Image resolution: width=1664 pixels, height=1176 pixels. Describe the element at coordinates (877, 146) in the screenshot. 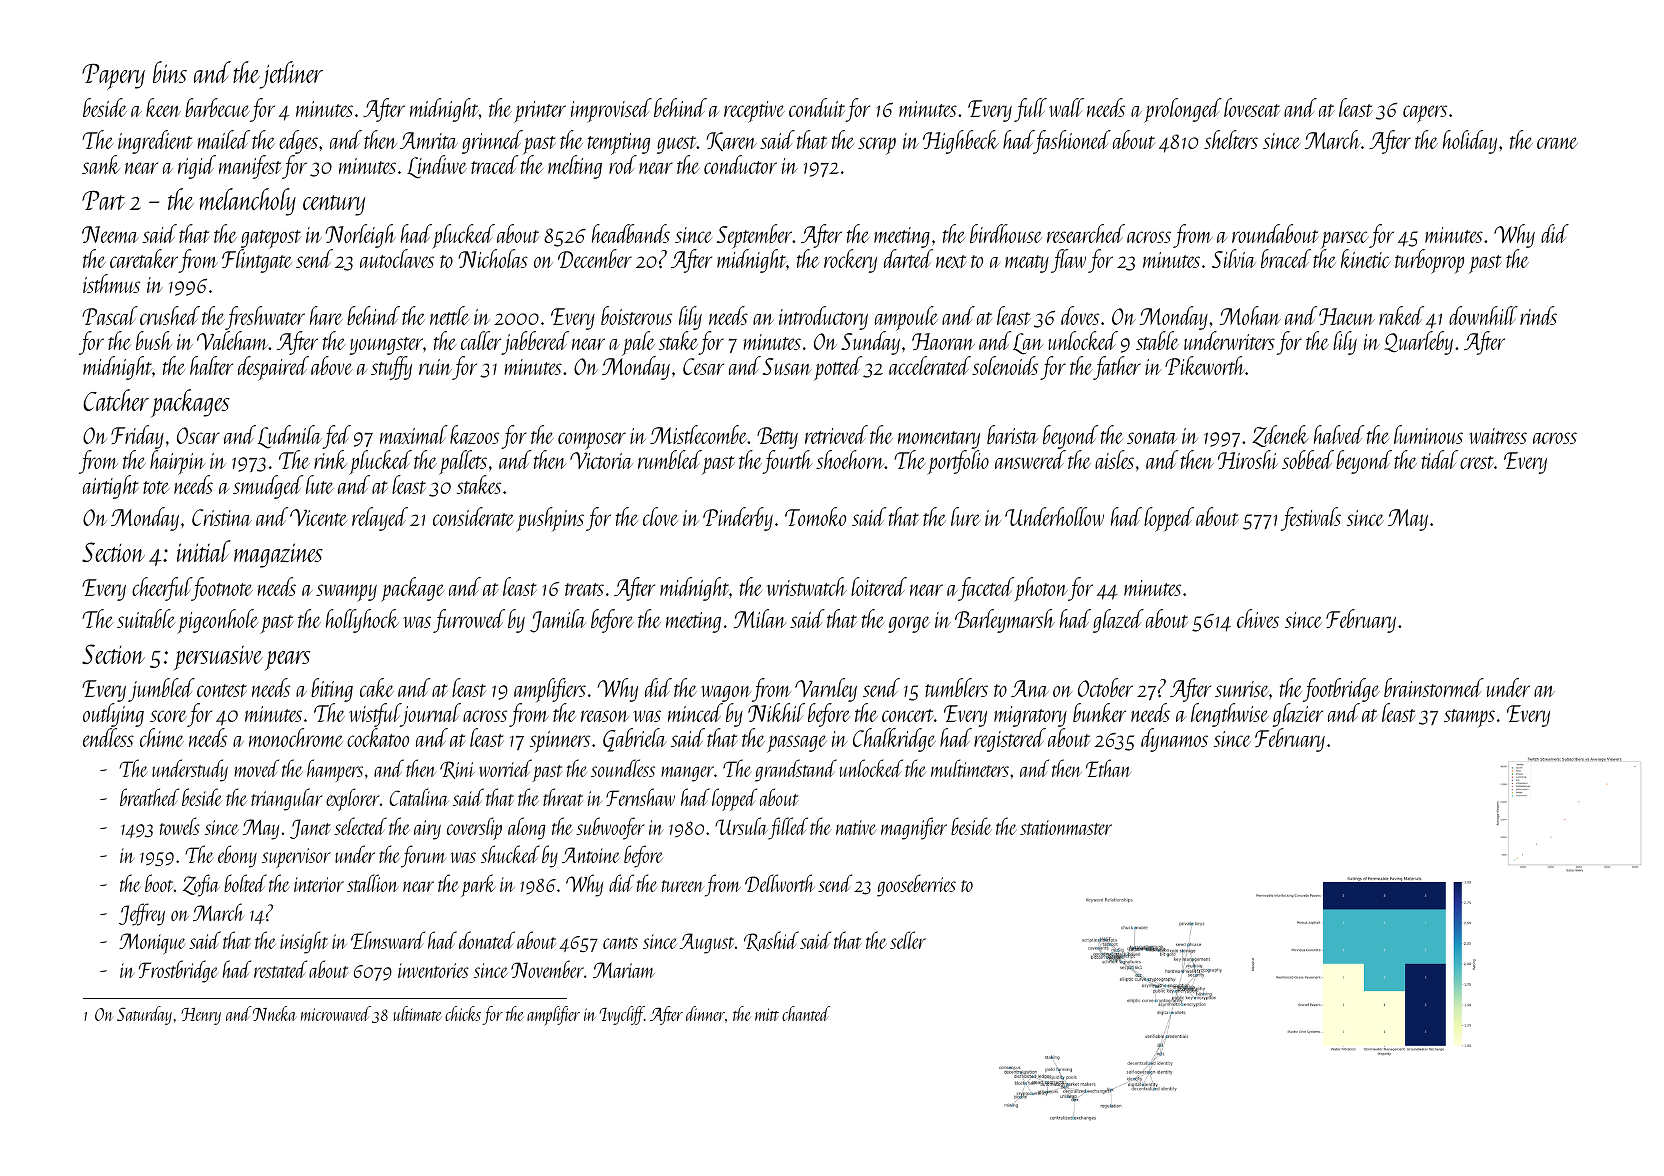

I see `scrap` at that location.
